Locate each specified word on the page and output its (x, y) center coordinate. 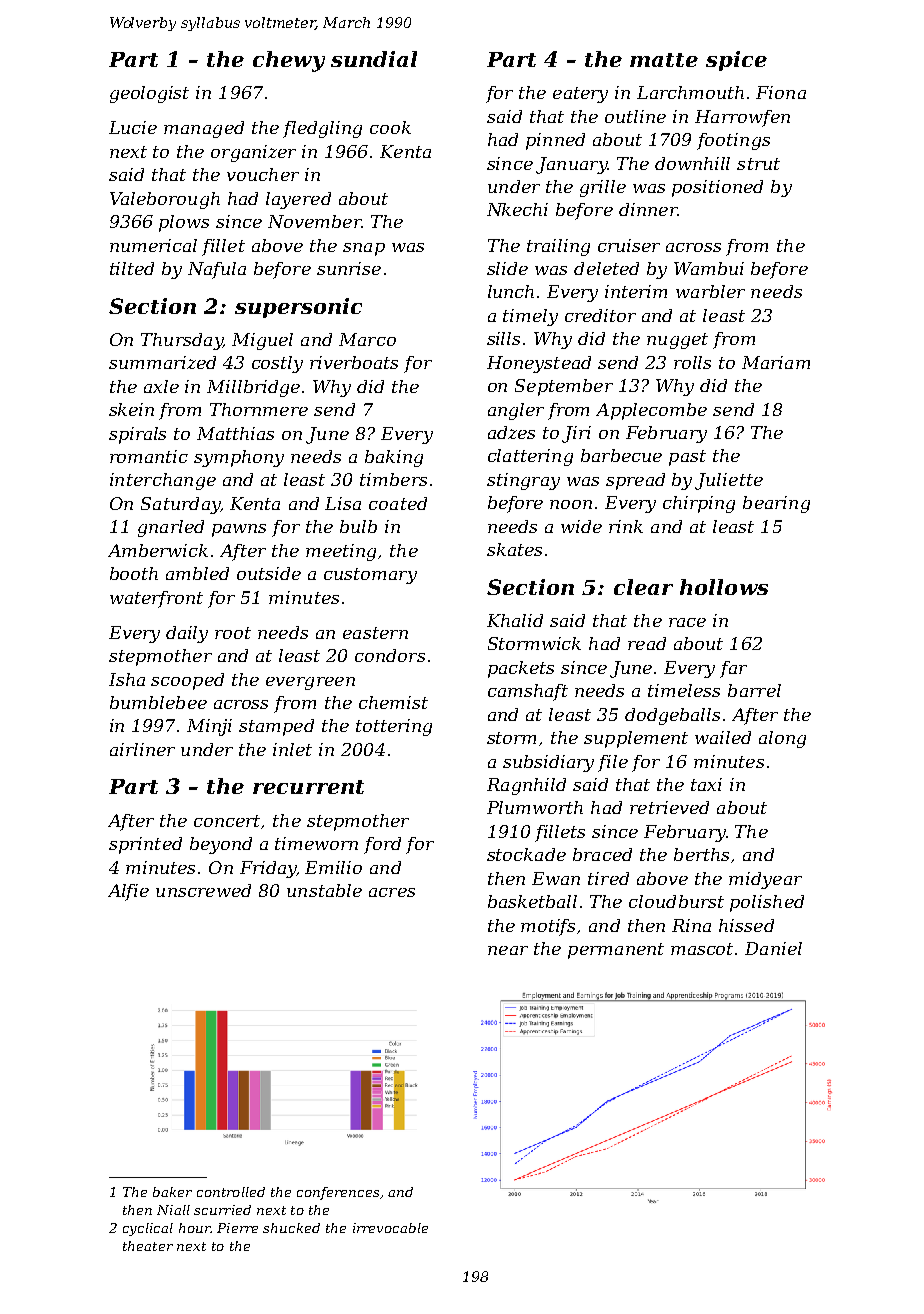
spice (736, 61)
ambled (197, 573)
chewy (289, 61)
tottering (394, 727)
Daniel (773, 948)
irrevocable (390, 1228)
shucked (291, 1228)
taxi (706, 784)
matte (664, 60)
